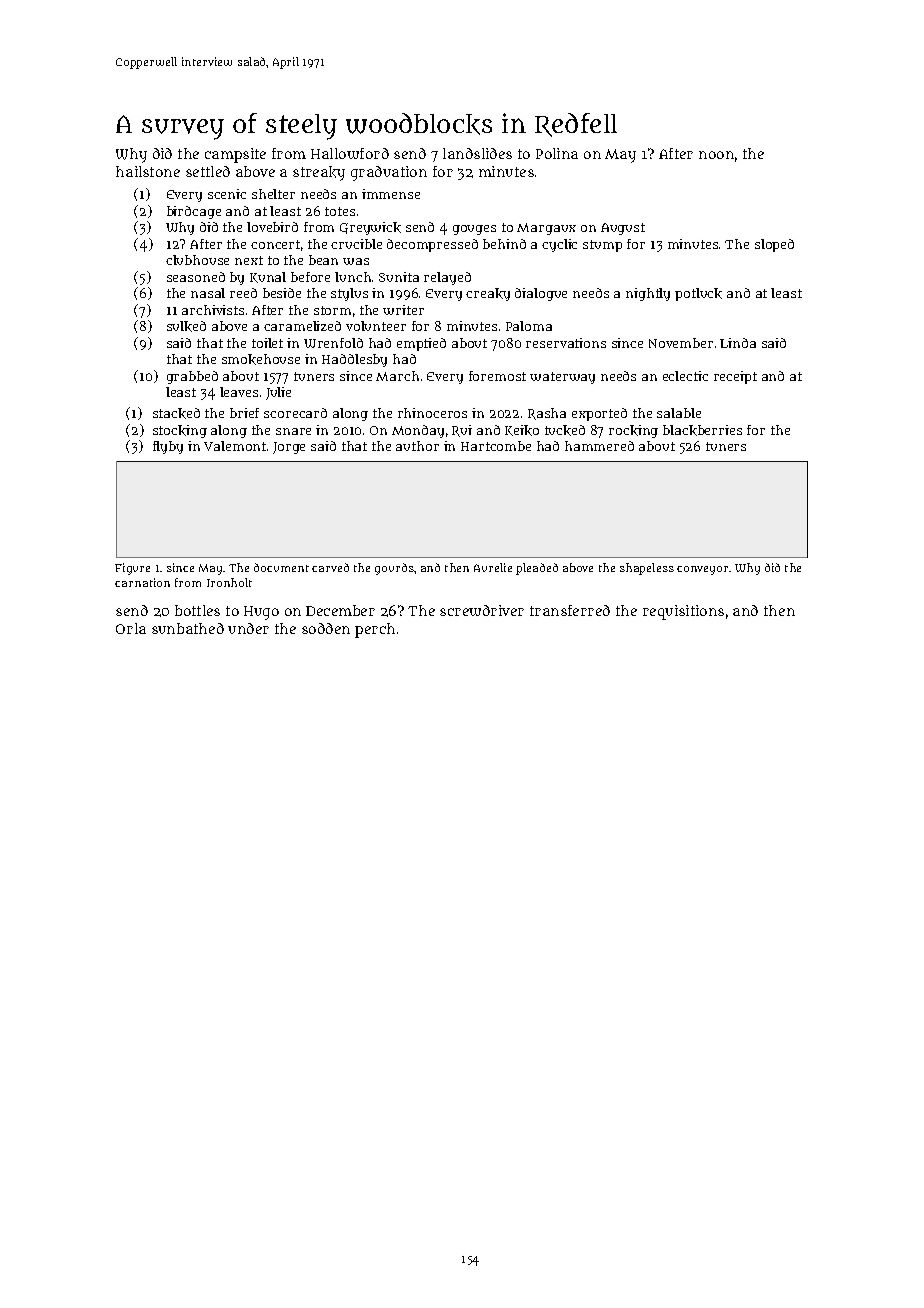  I want to click on hailstone, so click(148, 171).
